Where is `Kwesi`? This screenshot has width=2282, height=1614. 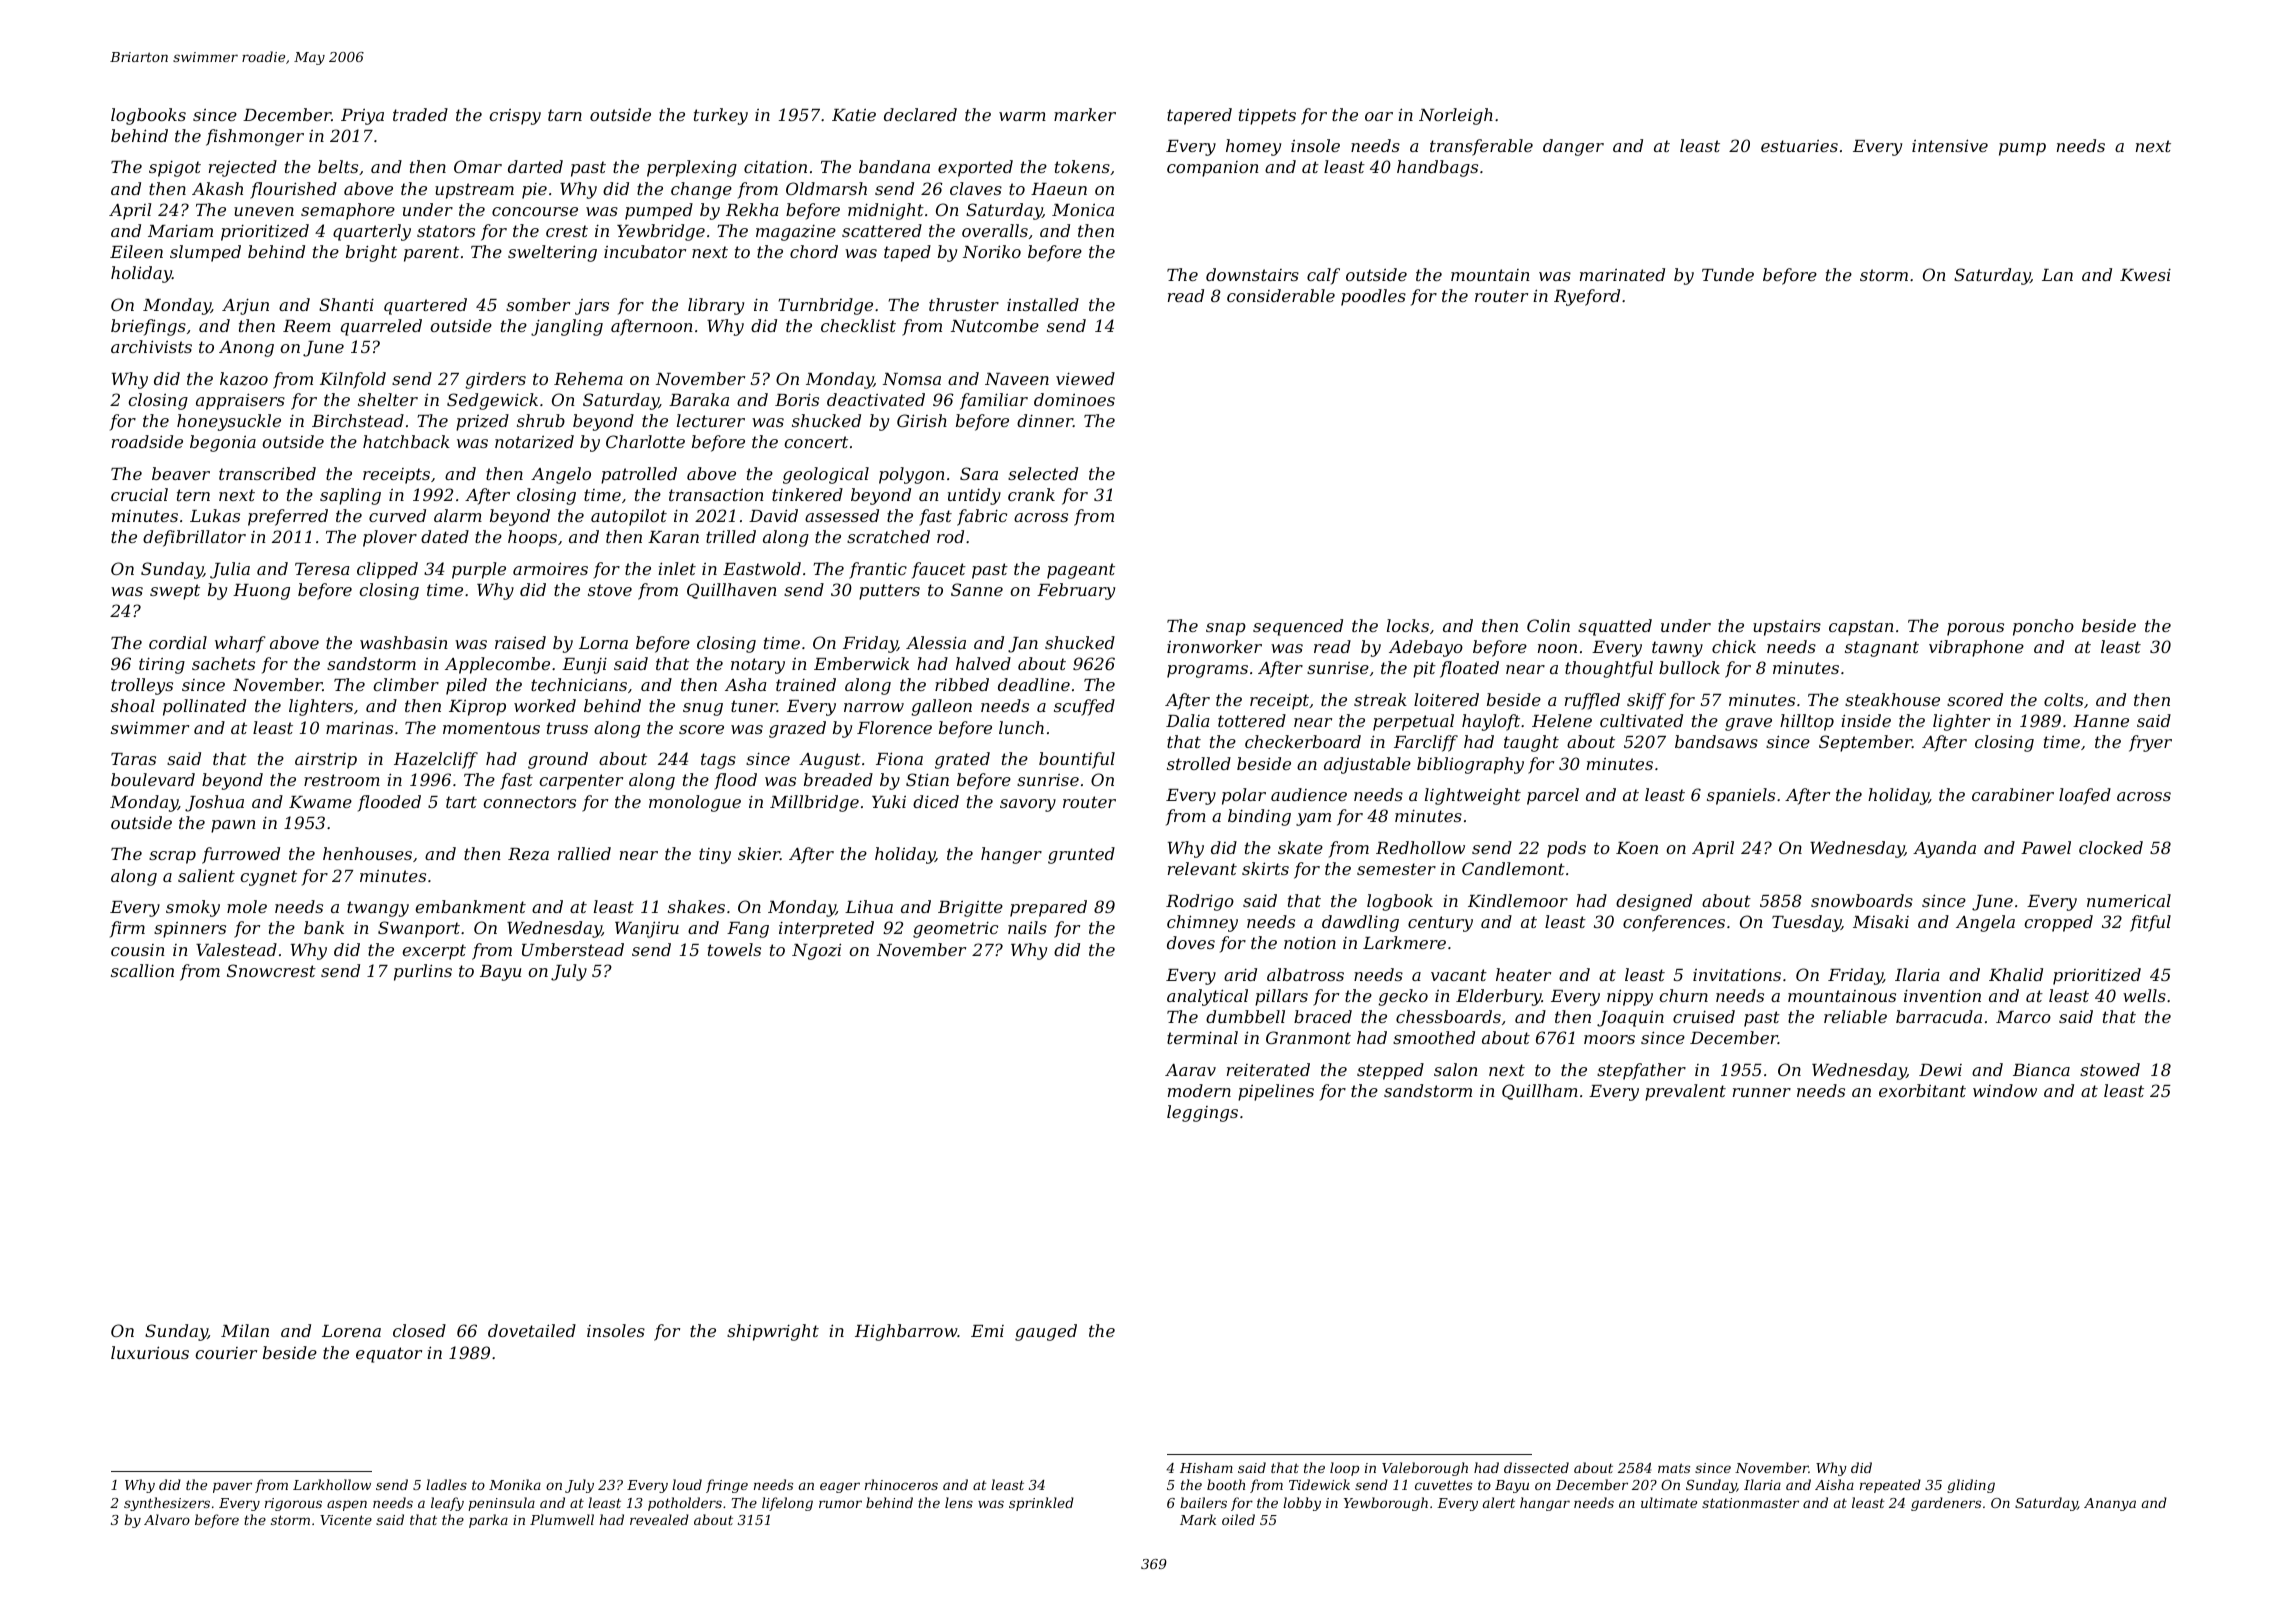
Kwesi is located at coordinates (2145, 275).
